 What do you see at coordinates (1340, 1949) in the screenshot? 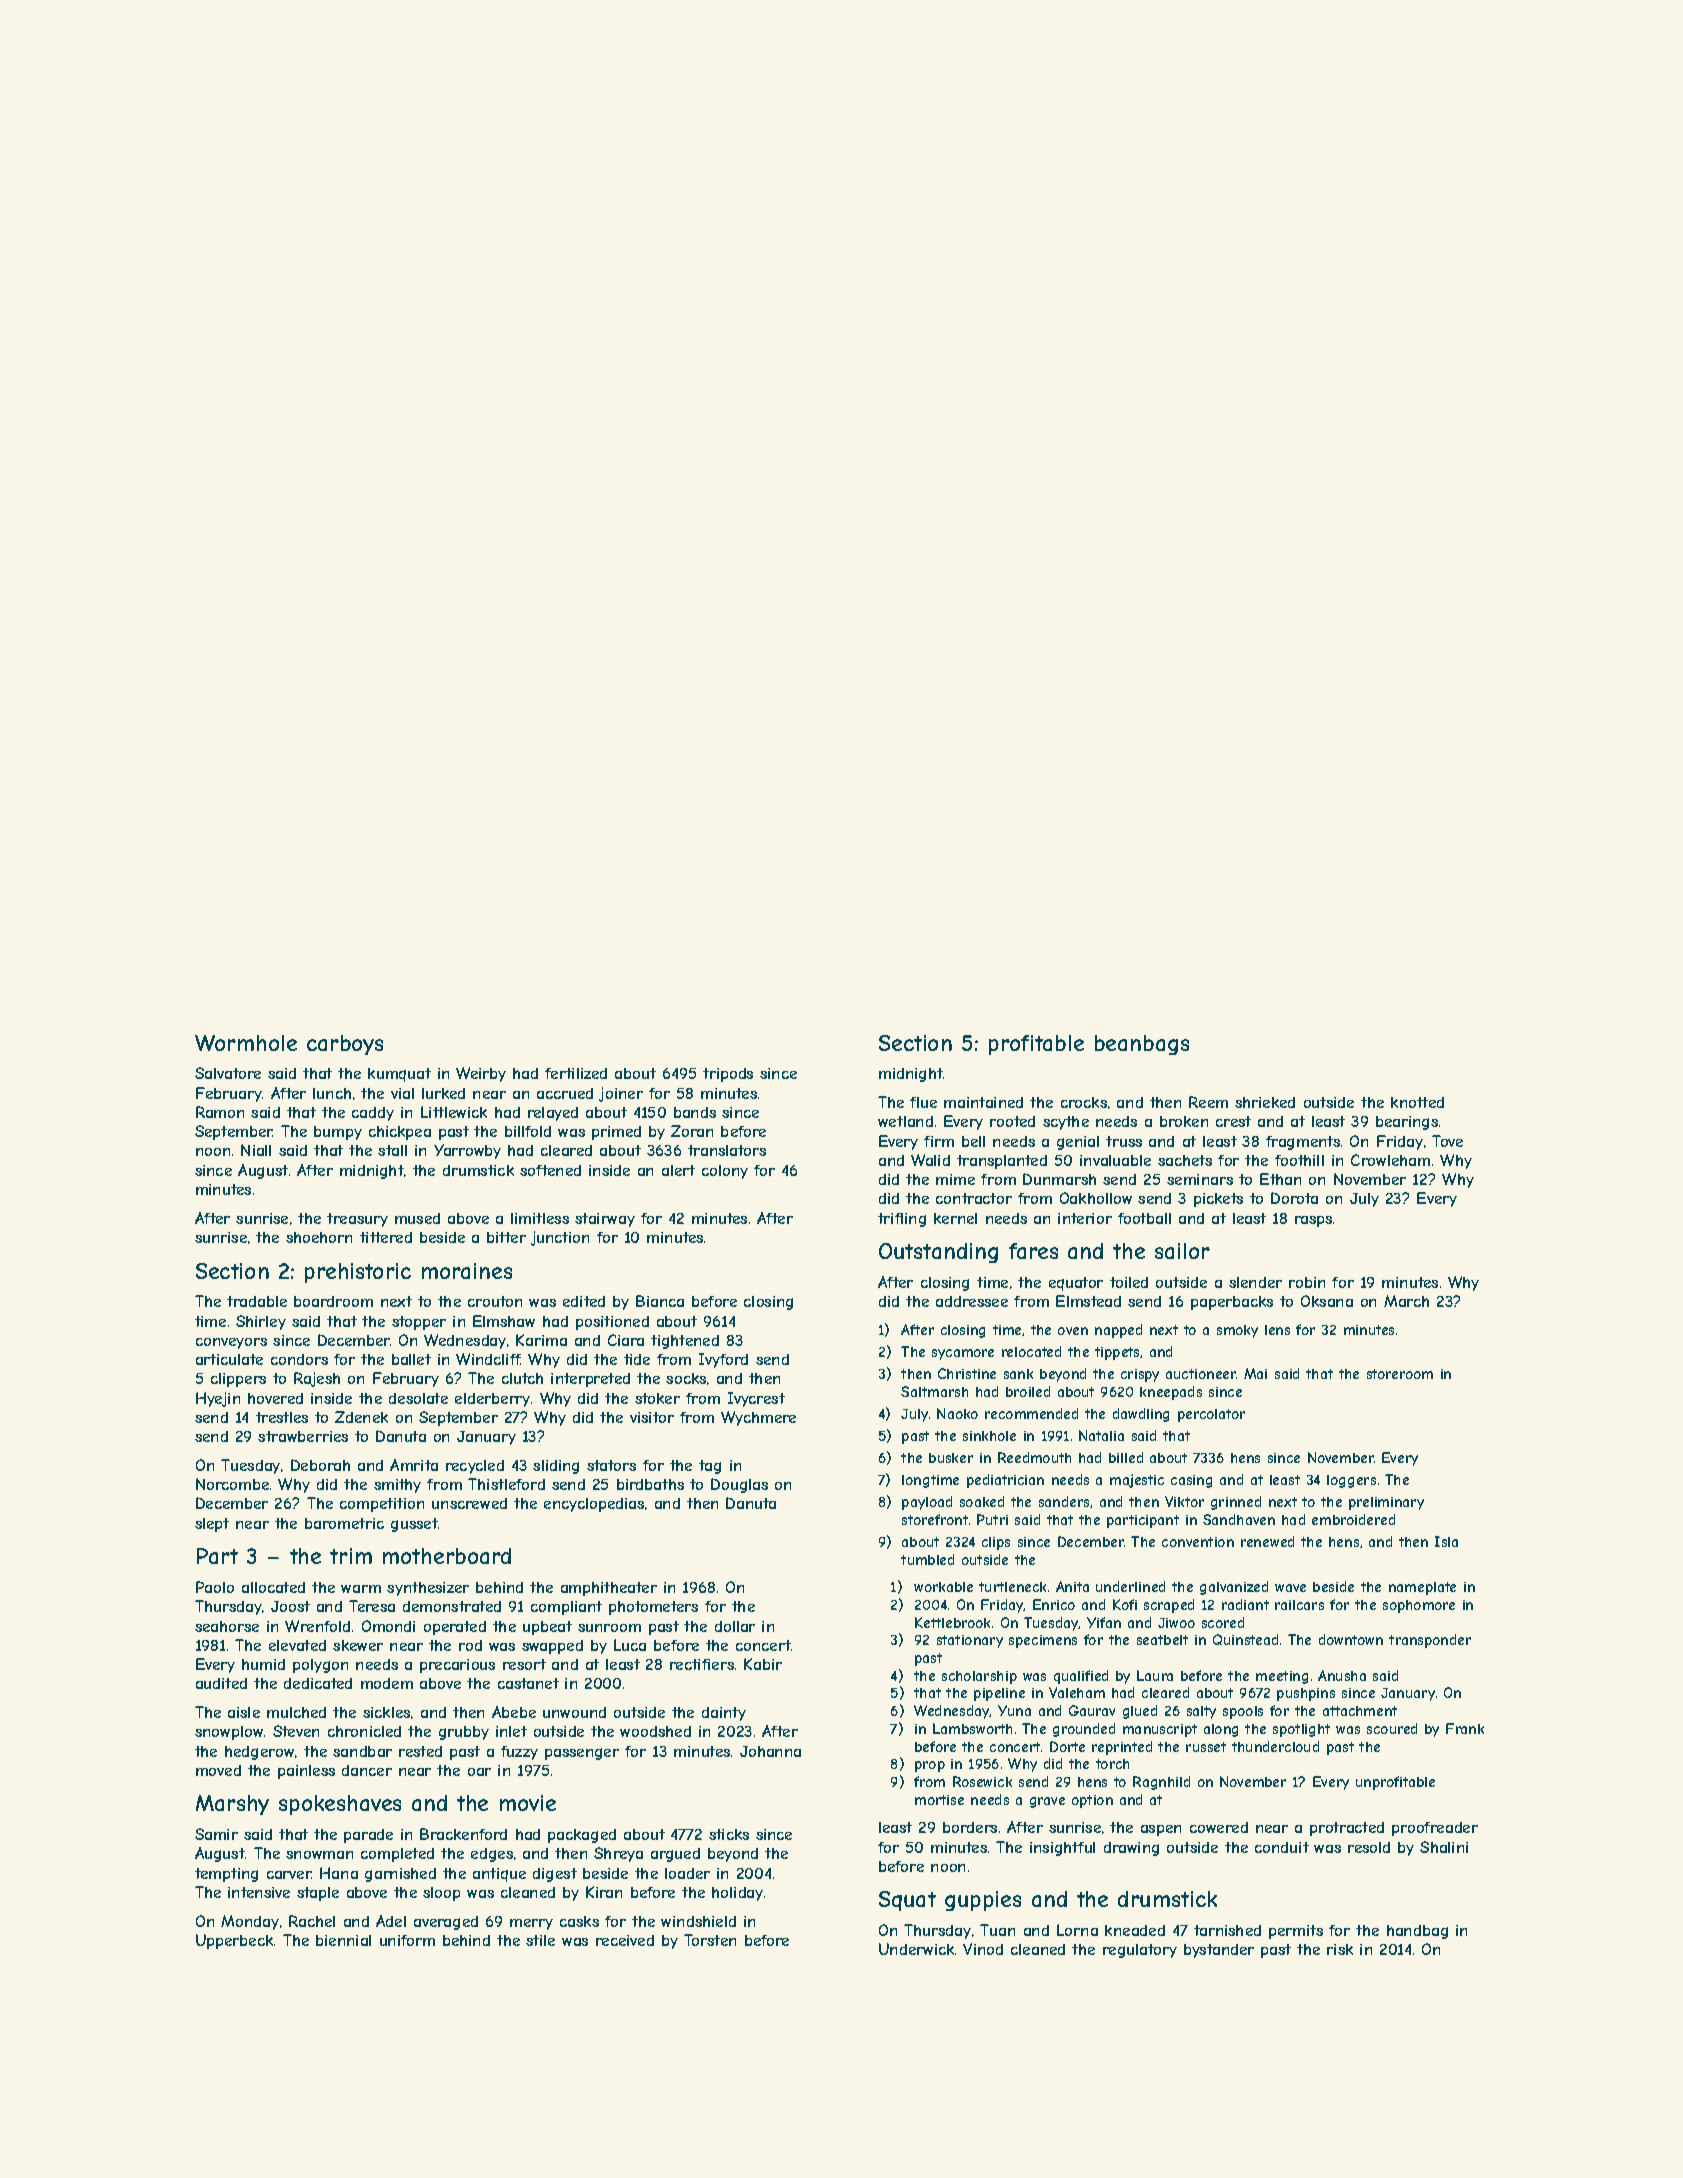
I see `risk` at bounding box center [1340, 1949].
